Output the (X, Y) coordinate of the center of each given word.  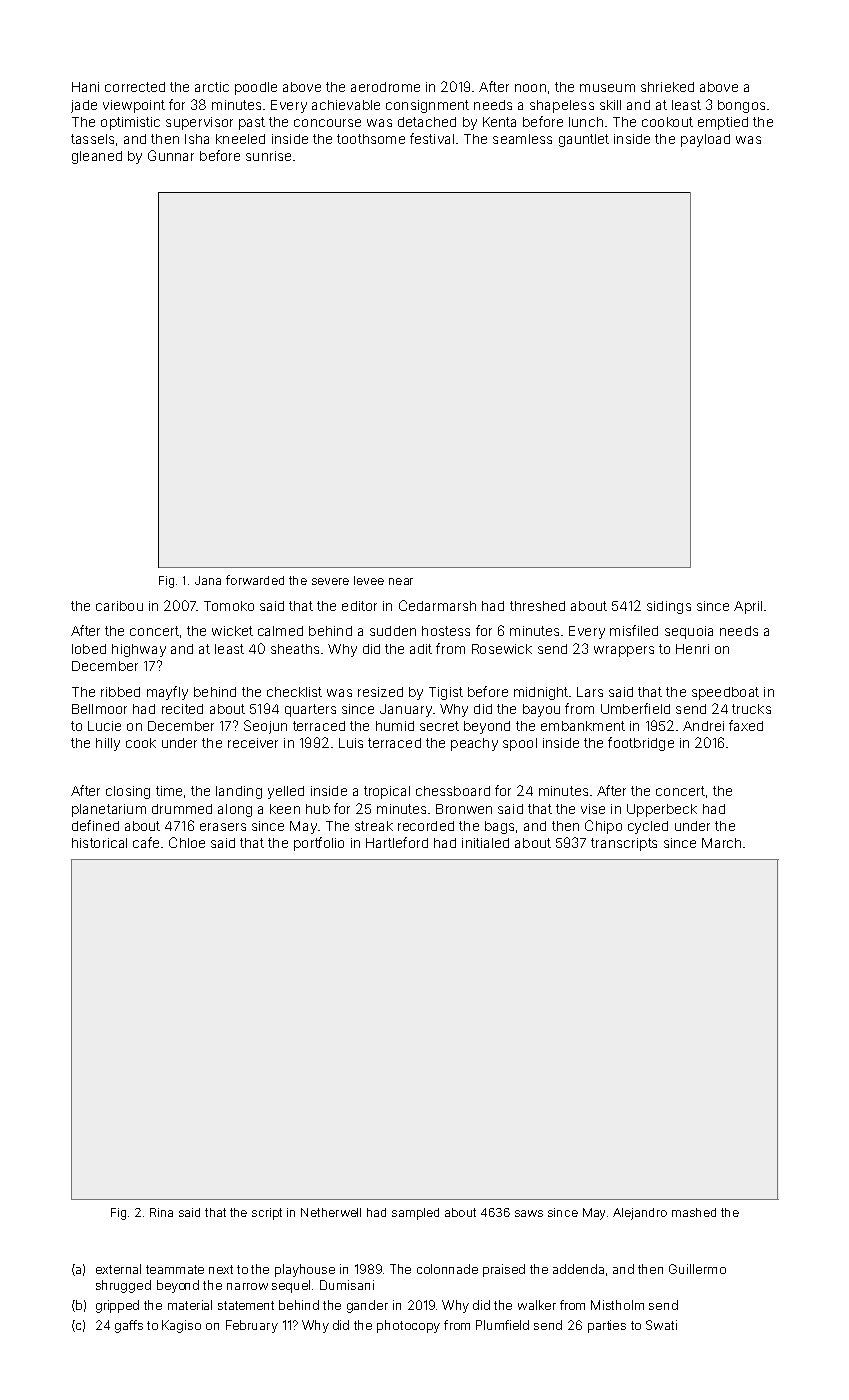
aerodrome (385, 87)
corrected (135, 87)
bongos (741, 106)
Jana (208, 580)
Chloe (187, 842)
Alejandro (640, 1214)
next (221, 1269)
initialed (485, 843)
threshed (537, 606)
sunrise (268, 156)
